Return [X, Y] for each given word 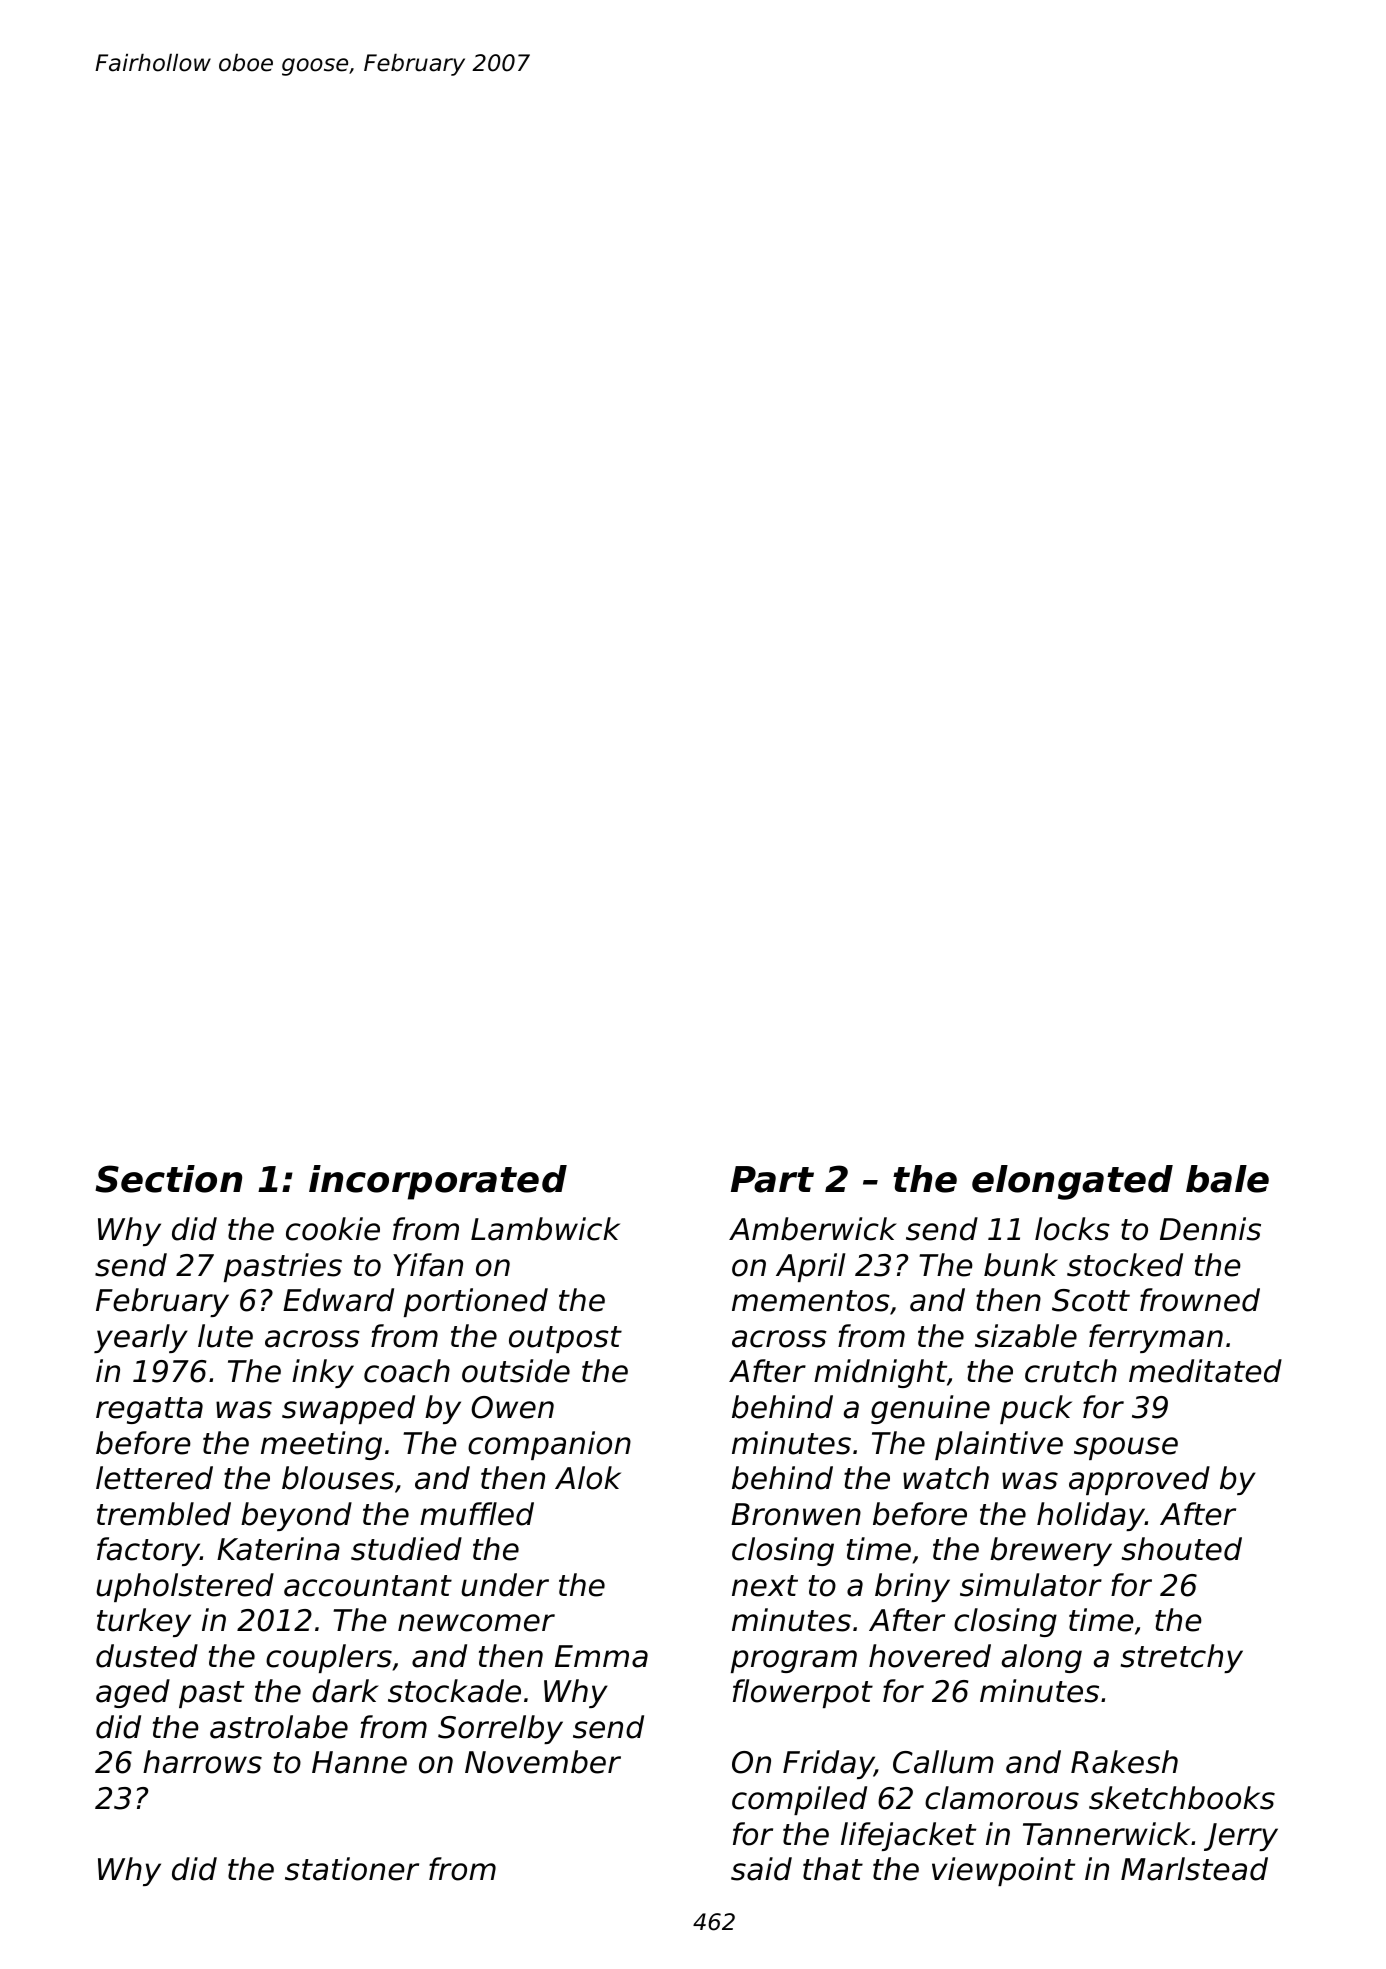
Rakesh [1124, 1762]
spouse [1126, 1448]
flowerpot [803, 1693]
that [833, 1869]
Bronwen [796, 1514]
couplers [329, 1658]
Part [772, 1179]
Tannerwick [1106, 1834]
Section [168, 1179]
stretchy [1182, 1658]
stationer [352, 1869]
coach [407, 1371]
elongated [1072, 1182]
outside [516, 1371]
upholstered [185, 1587]
